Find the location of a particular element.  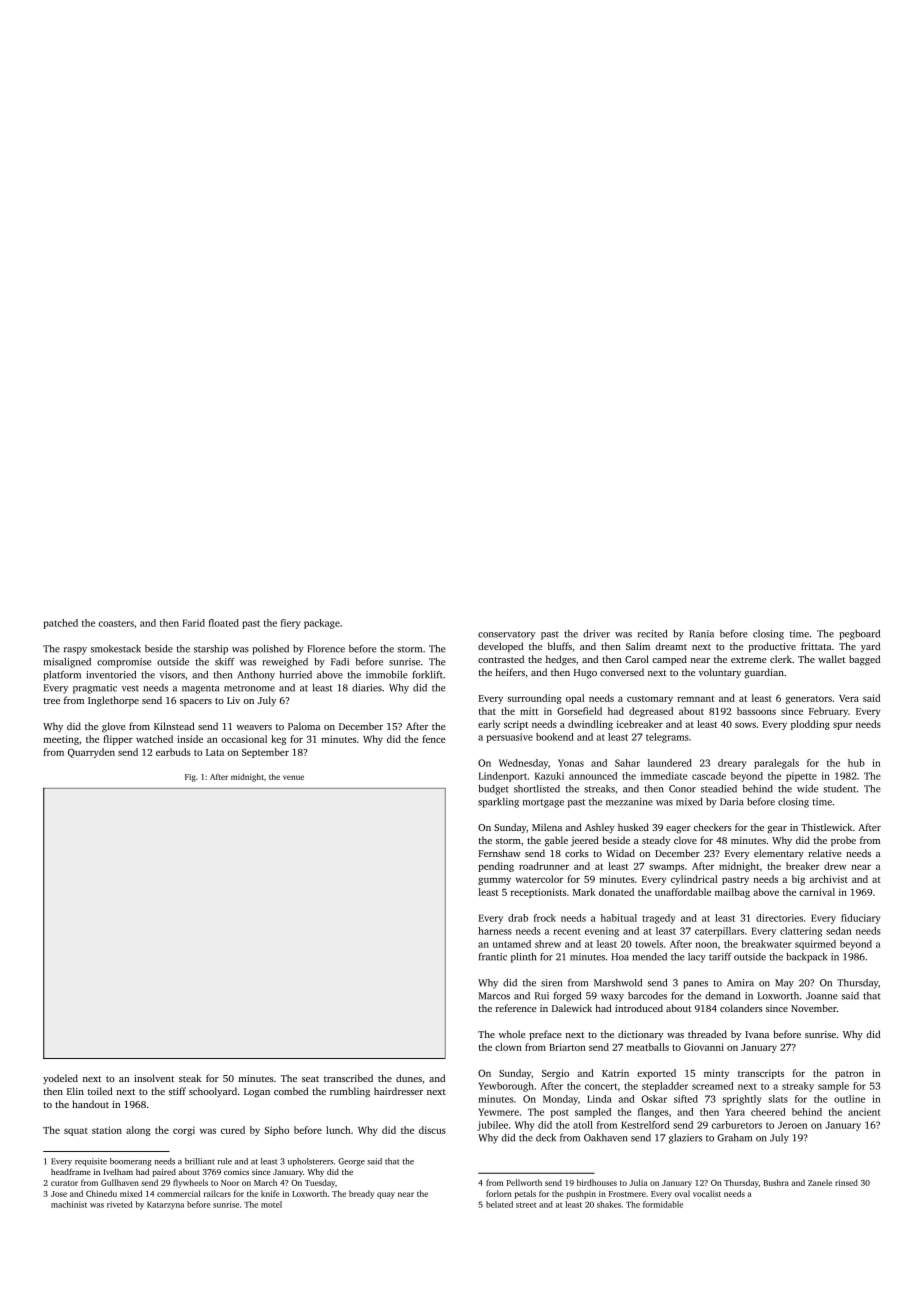

package is located at coordinates (322, 624).
